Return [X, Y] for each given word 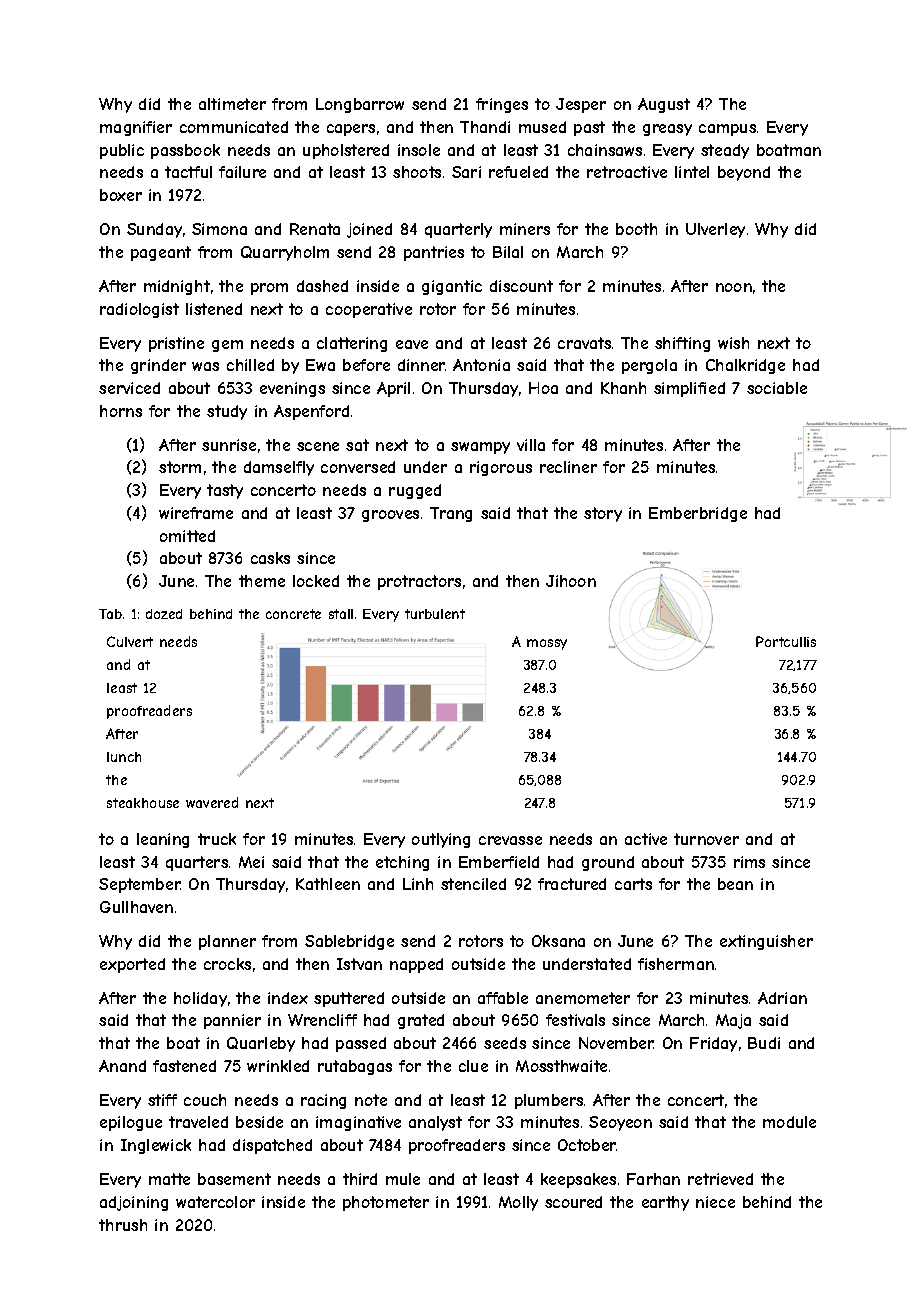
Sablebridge [349, 942]
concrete [293, 614]
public [122, 151]
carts [633, 884]
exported [132, 965]
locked [316, 581]
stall [341, 614]
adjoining [134, 1203]
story [603, 514]
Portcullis [786, 641]
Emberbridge [698, 514]
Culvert [130, 641]
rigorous [501, 468]
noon [734, 287]
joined [369, 230]
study [227, 412]
